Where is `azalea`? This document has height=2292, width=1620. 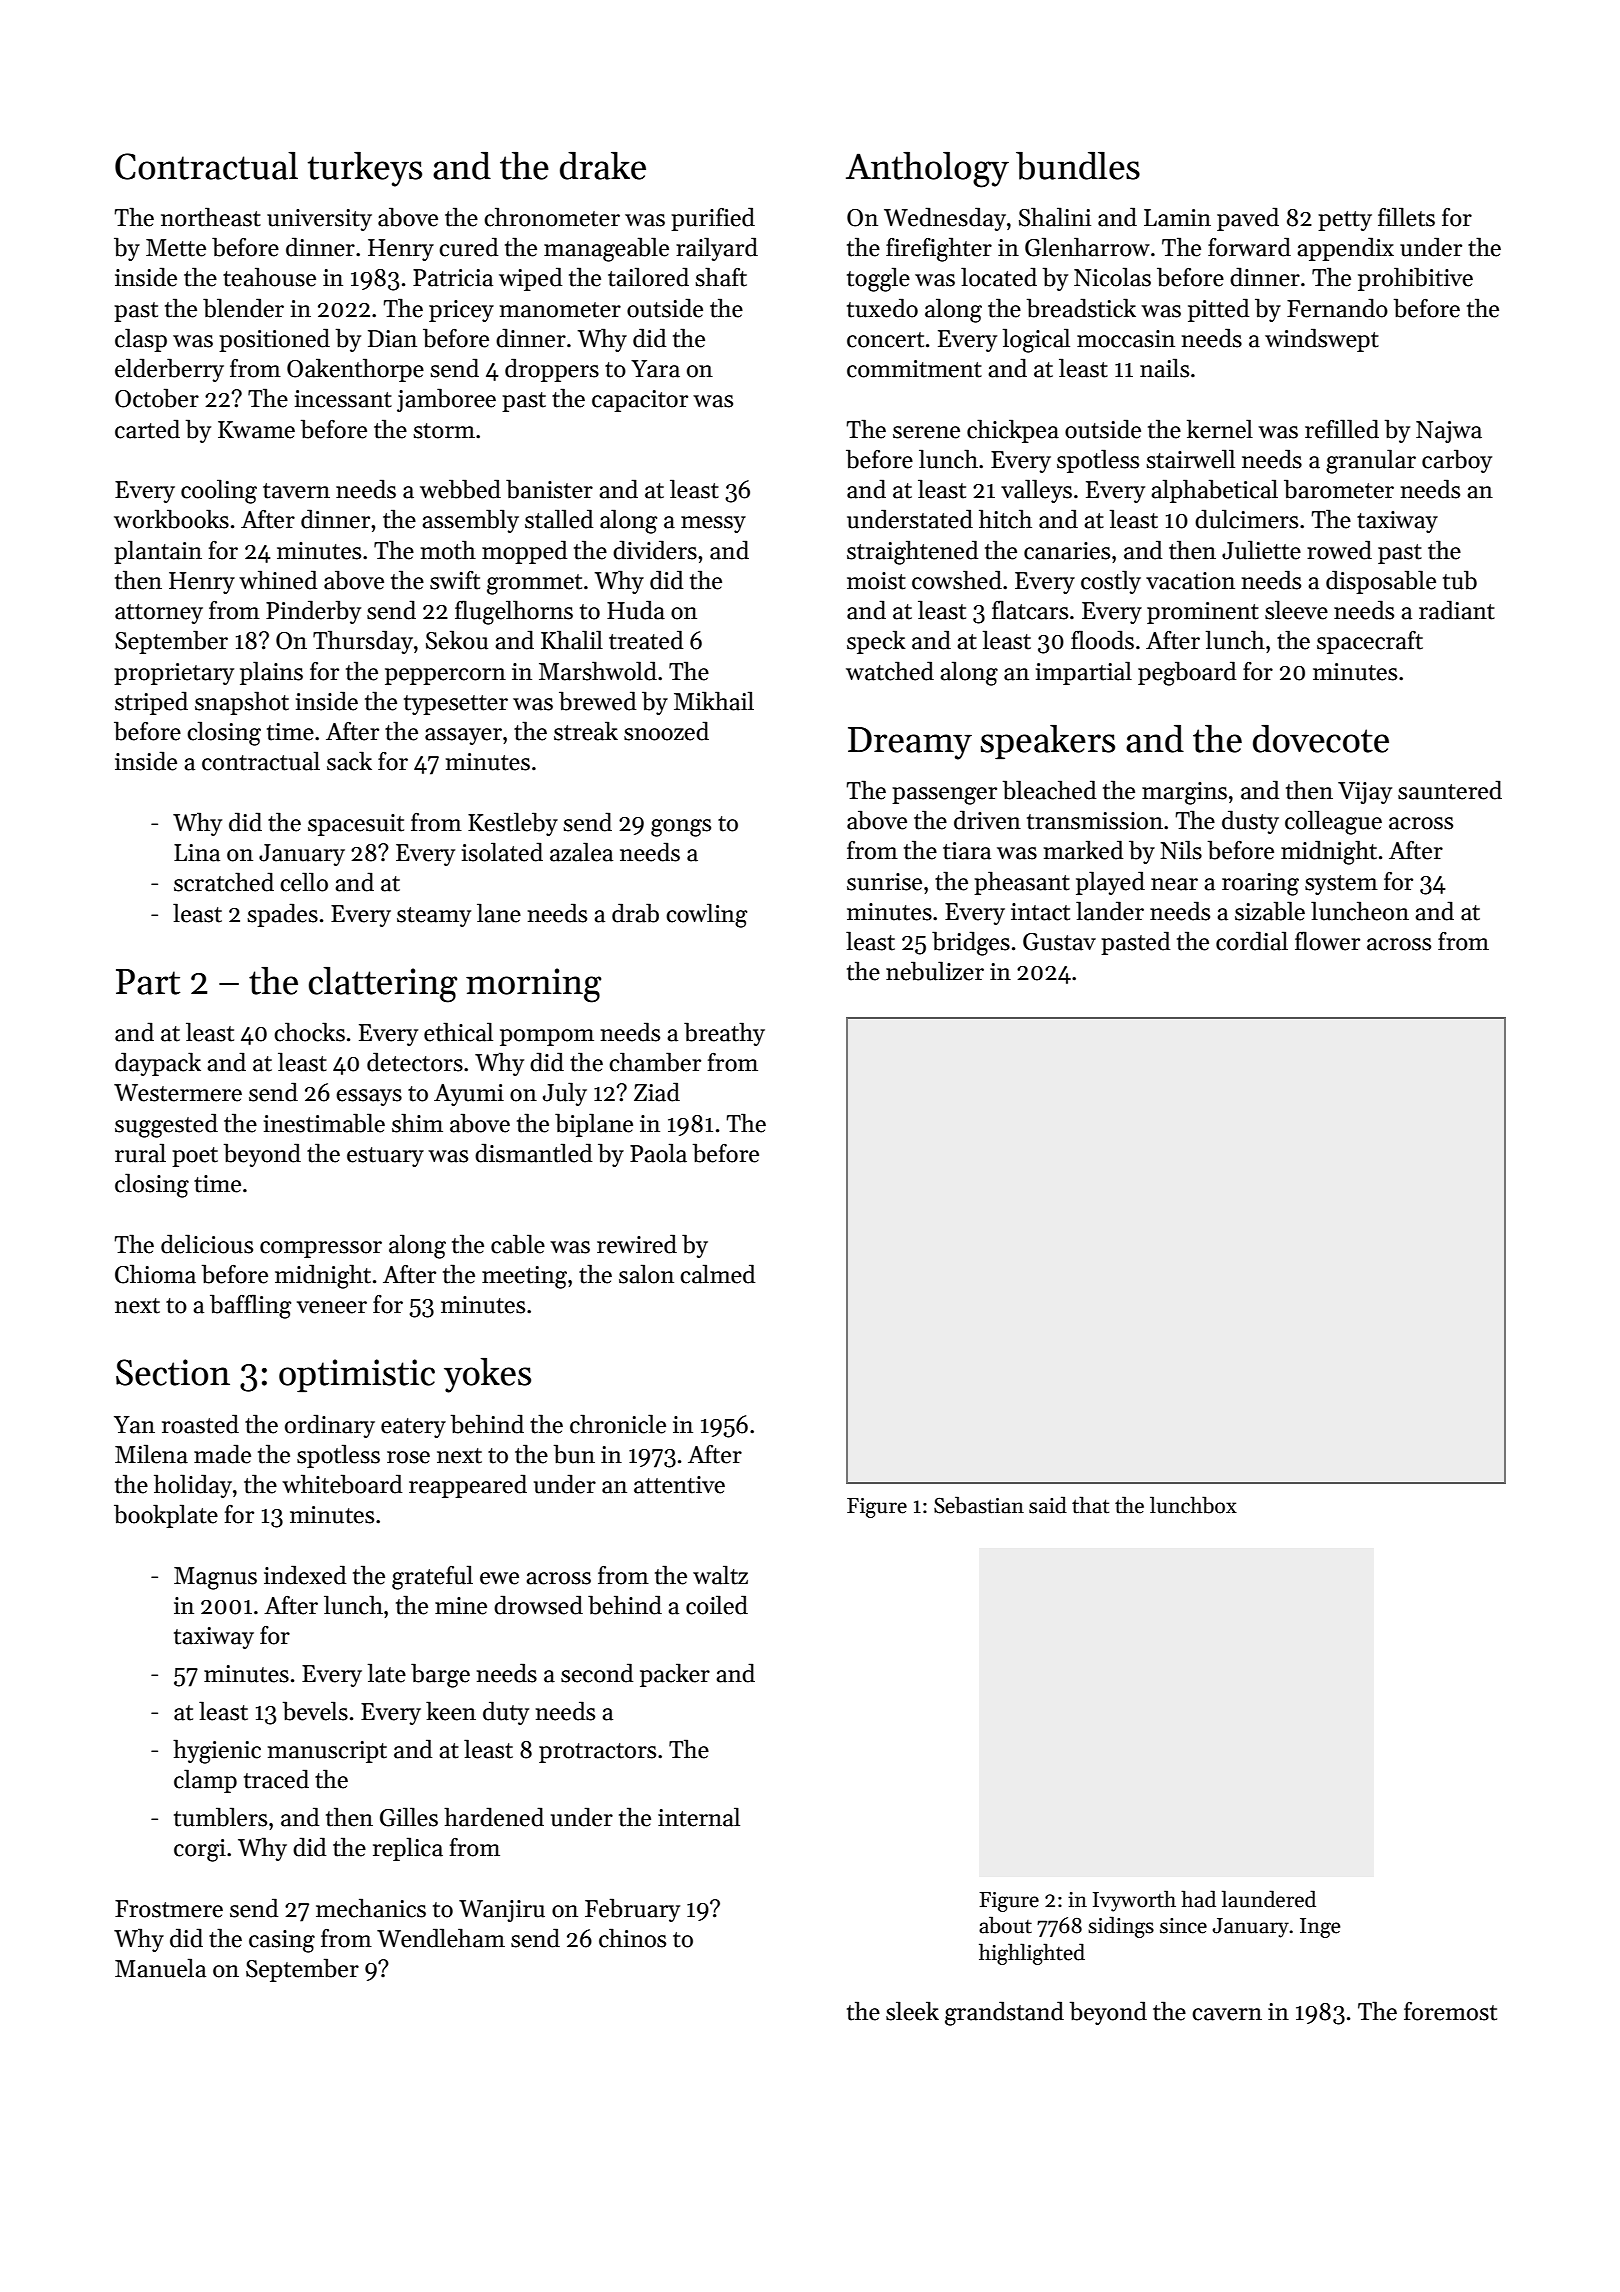 azalea is located at coordinates (581, 852).
